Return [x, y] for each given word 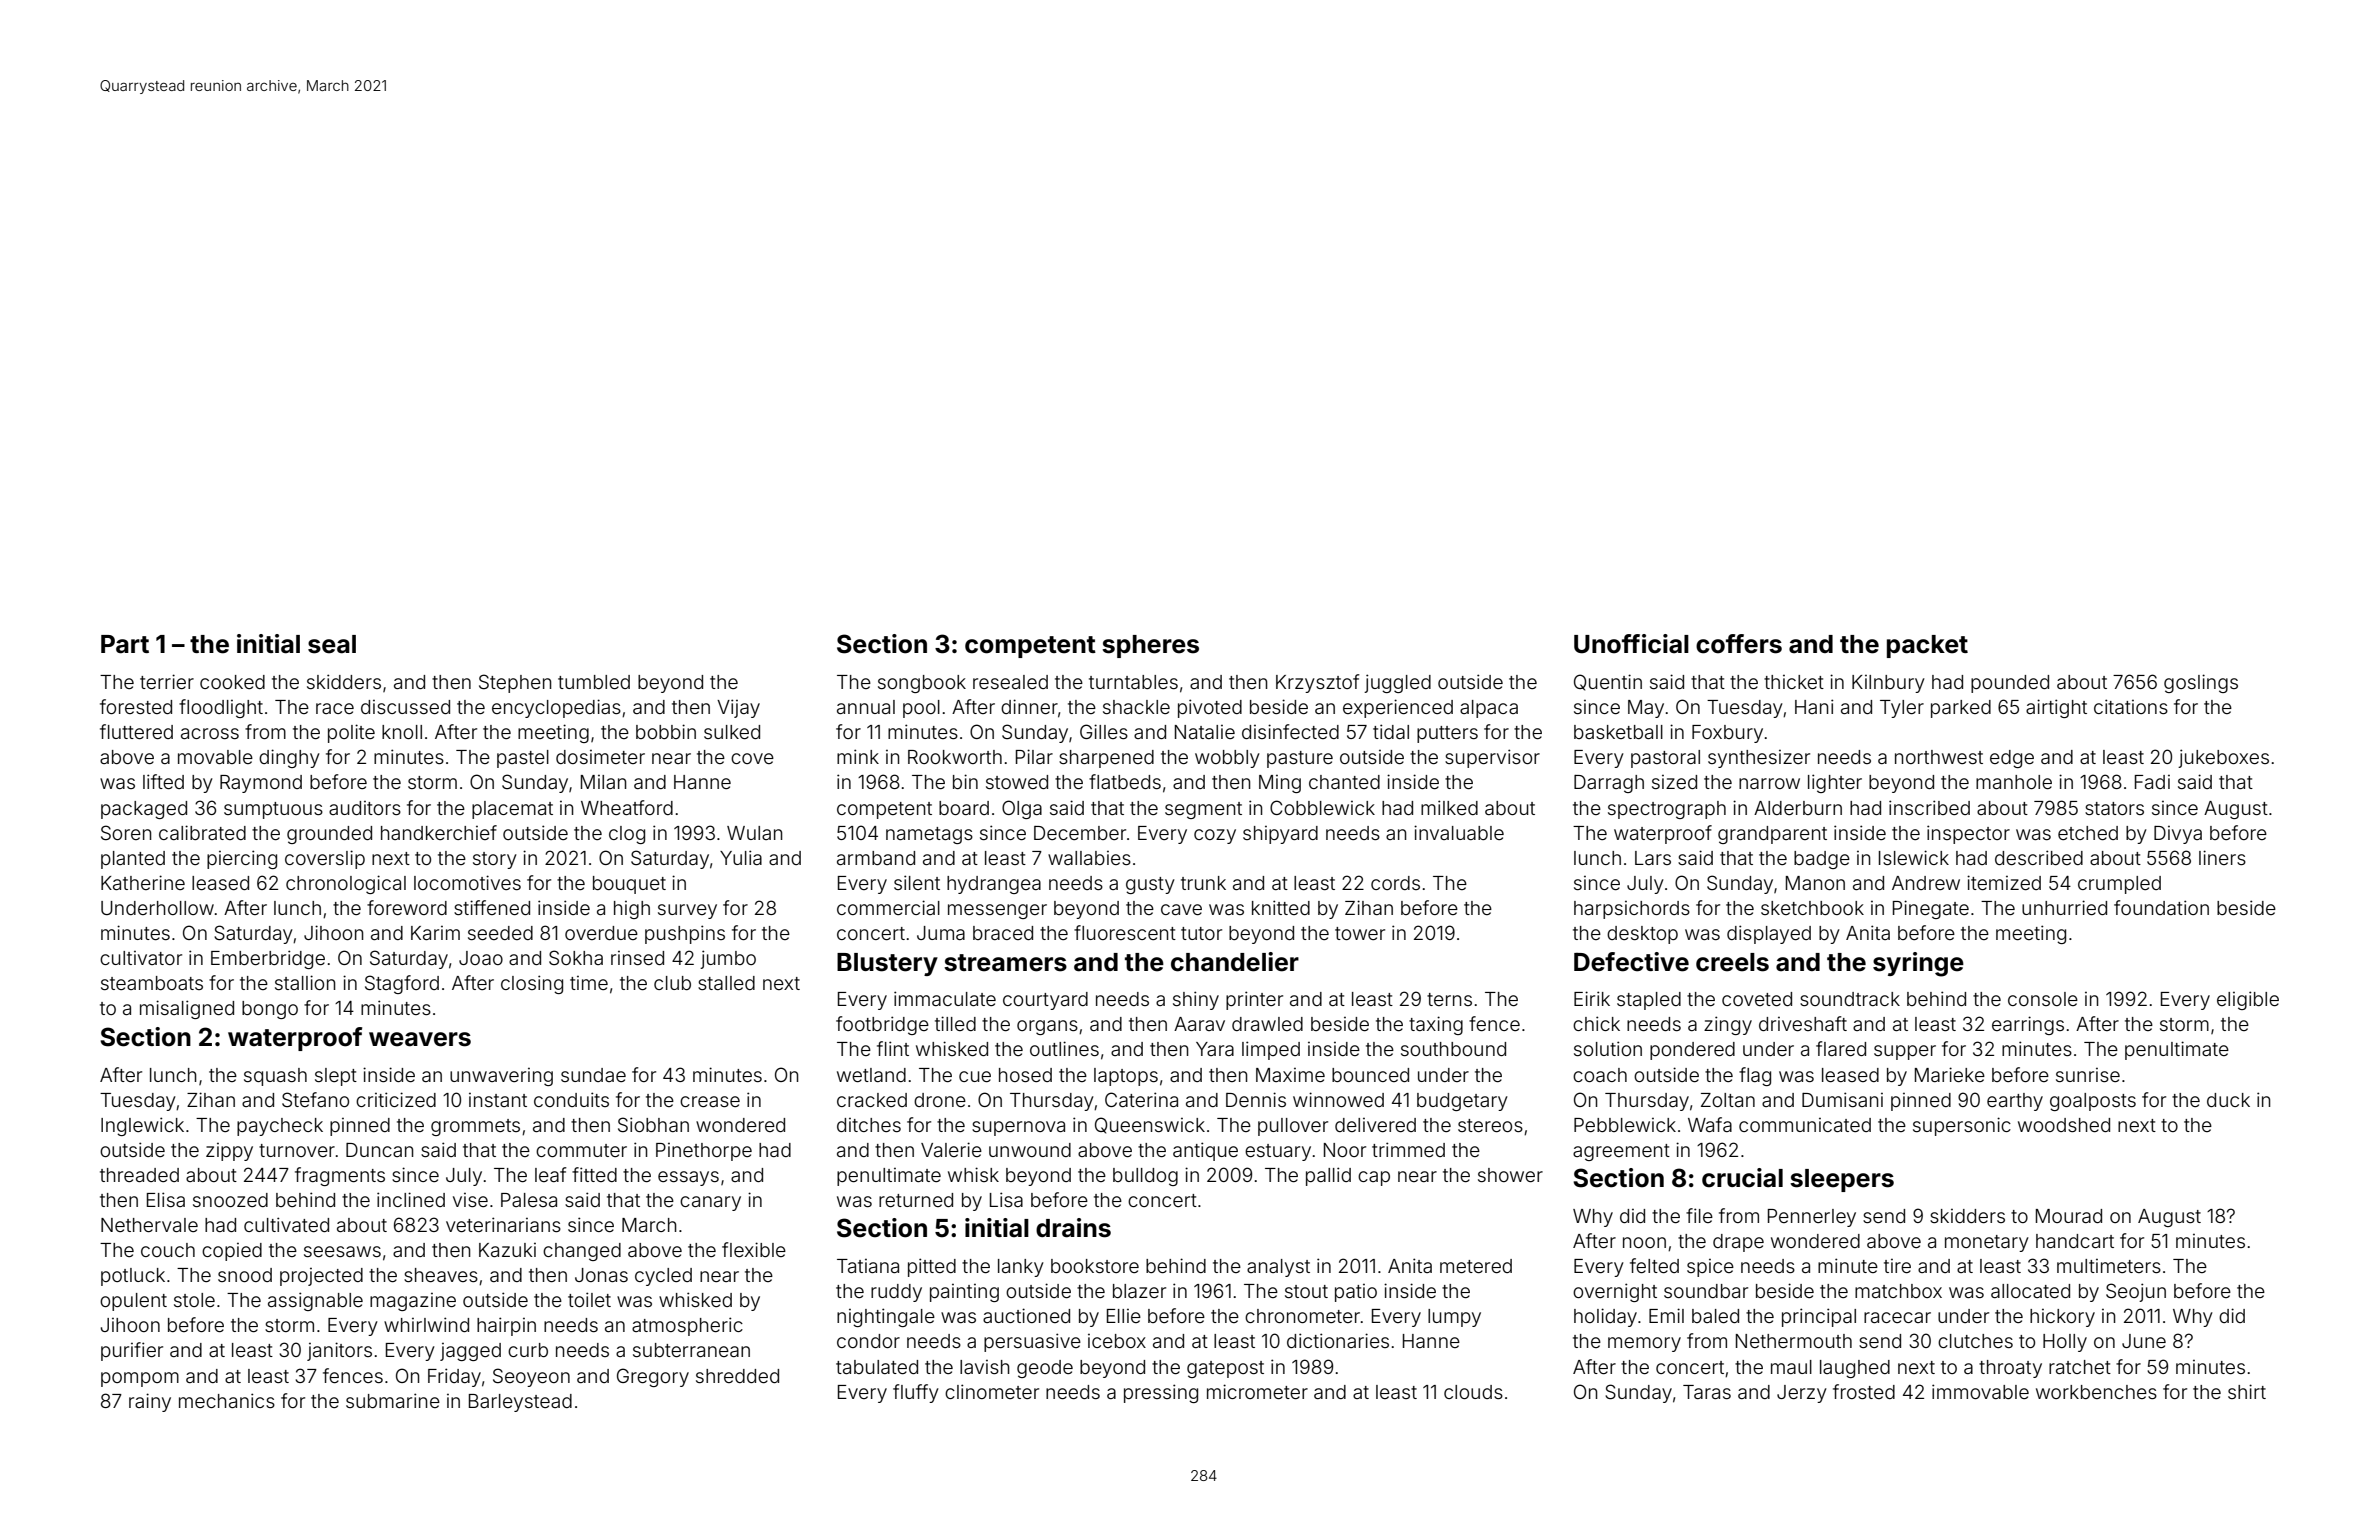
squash [275, 1077]
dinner [1029, 706]
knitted [1281, 907]
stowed [1017, 782]
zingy [1728, 1025]
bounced [1370, 1075]
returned [916, 1200]
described [2039, 857]
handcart [2075, 1241]
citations [2131, 706]
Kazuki [507, 1250]
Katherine [143, 882]
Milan [603, 782]
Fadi [2152, 782]
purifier [132, 1351]
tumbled [594, 682]
